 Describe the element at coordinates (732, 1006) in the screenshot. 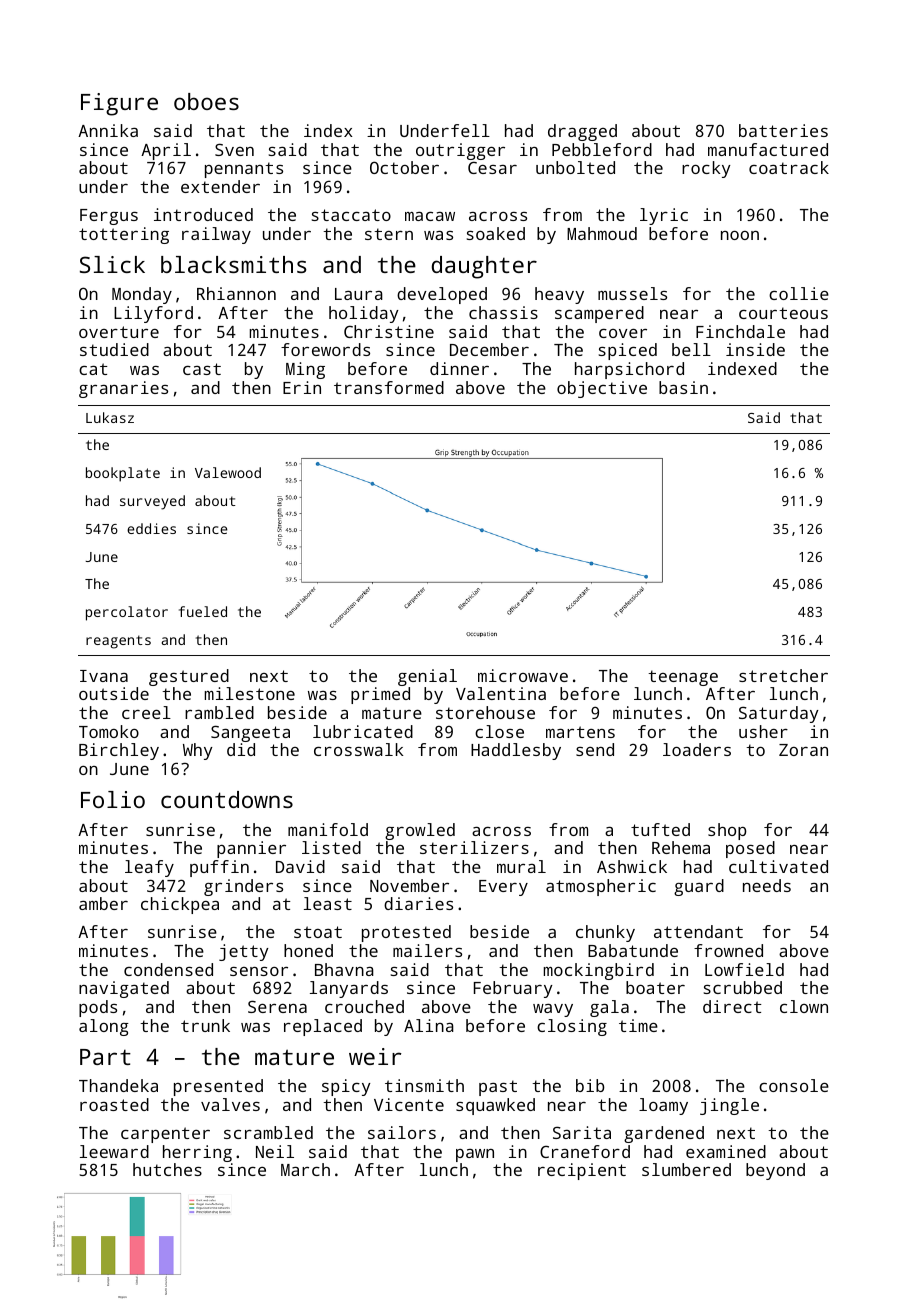

I see `direct` at that location.
